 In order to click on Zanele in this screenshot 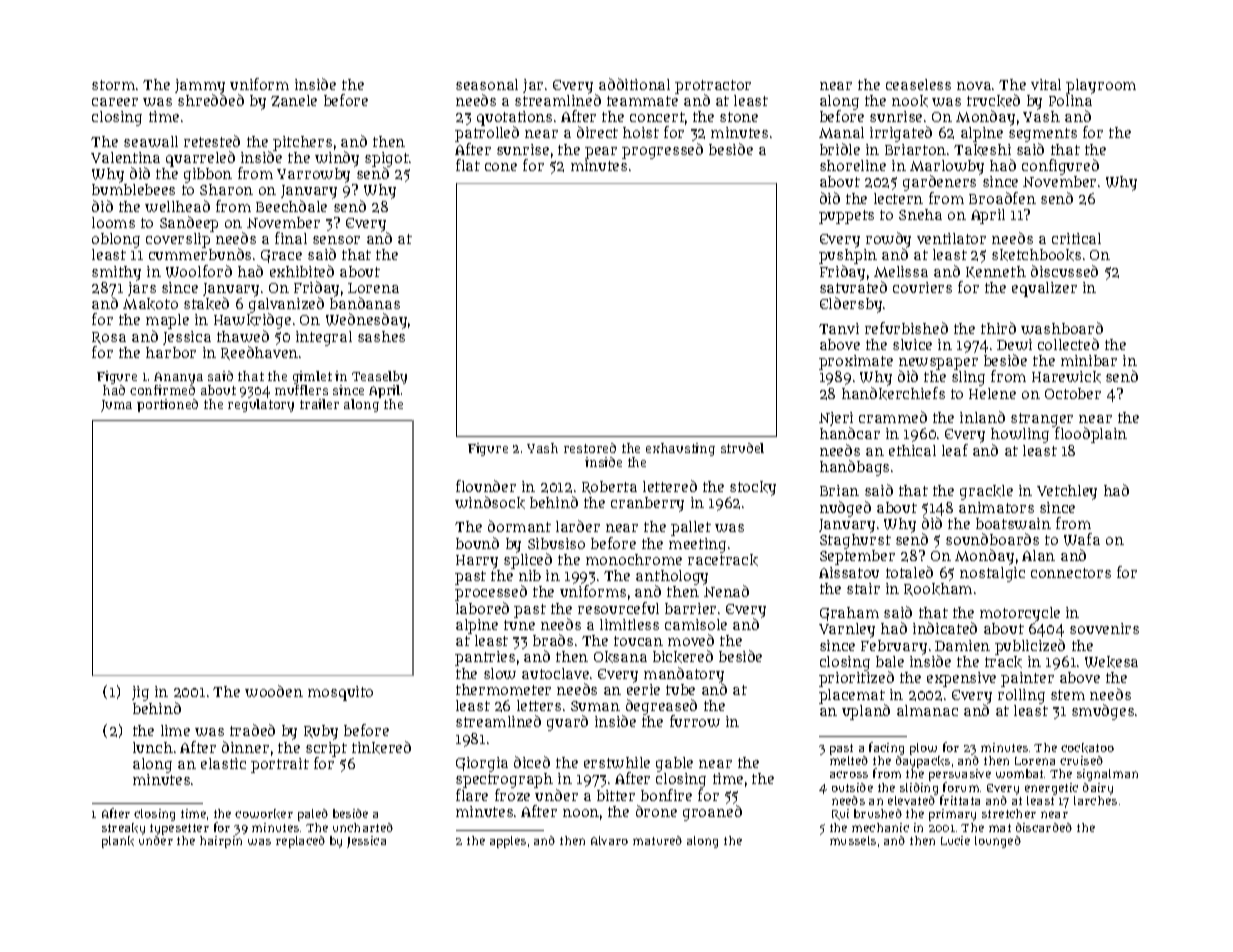, I will do `click(294, 101)`.
